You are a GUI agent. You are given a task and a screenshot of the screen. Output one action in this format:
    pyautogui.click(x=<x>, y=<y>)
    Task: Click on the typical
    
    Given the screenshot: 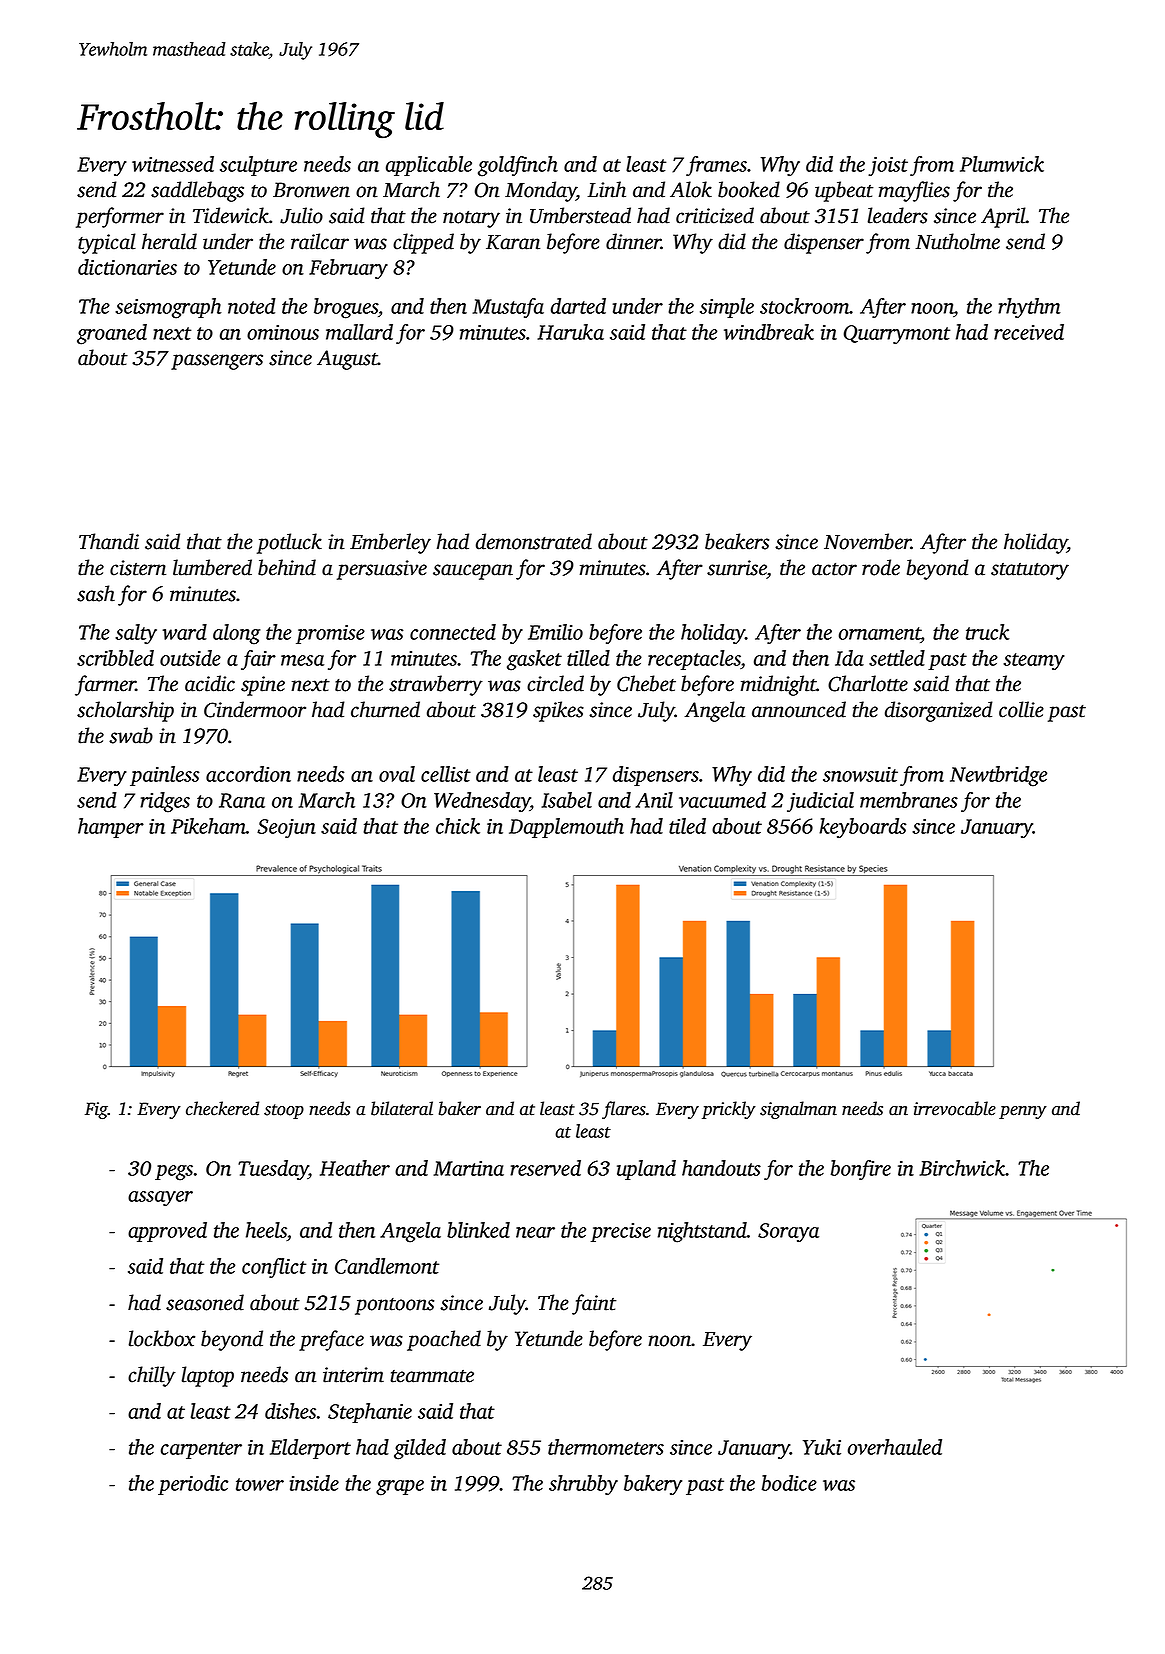 What is the action you would take?
    pyautogui.click(x=107, y=243)
